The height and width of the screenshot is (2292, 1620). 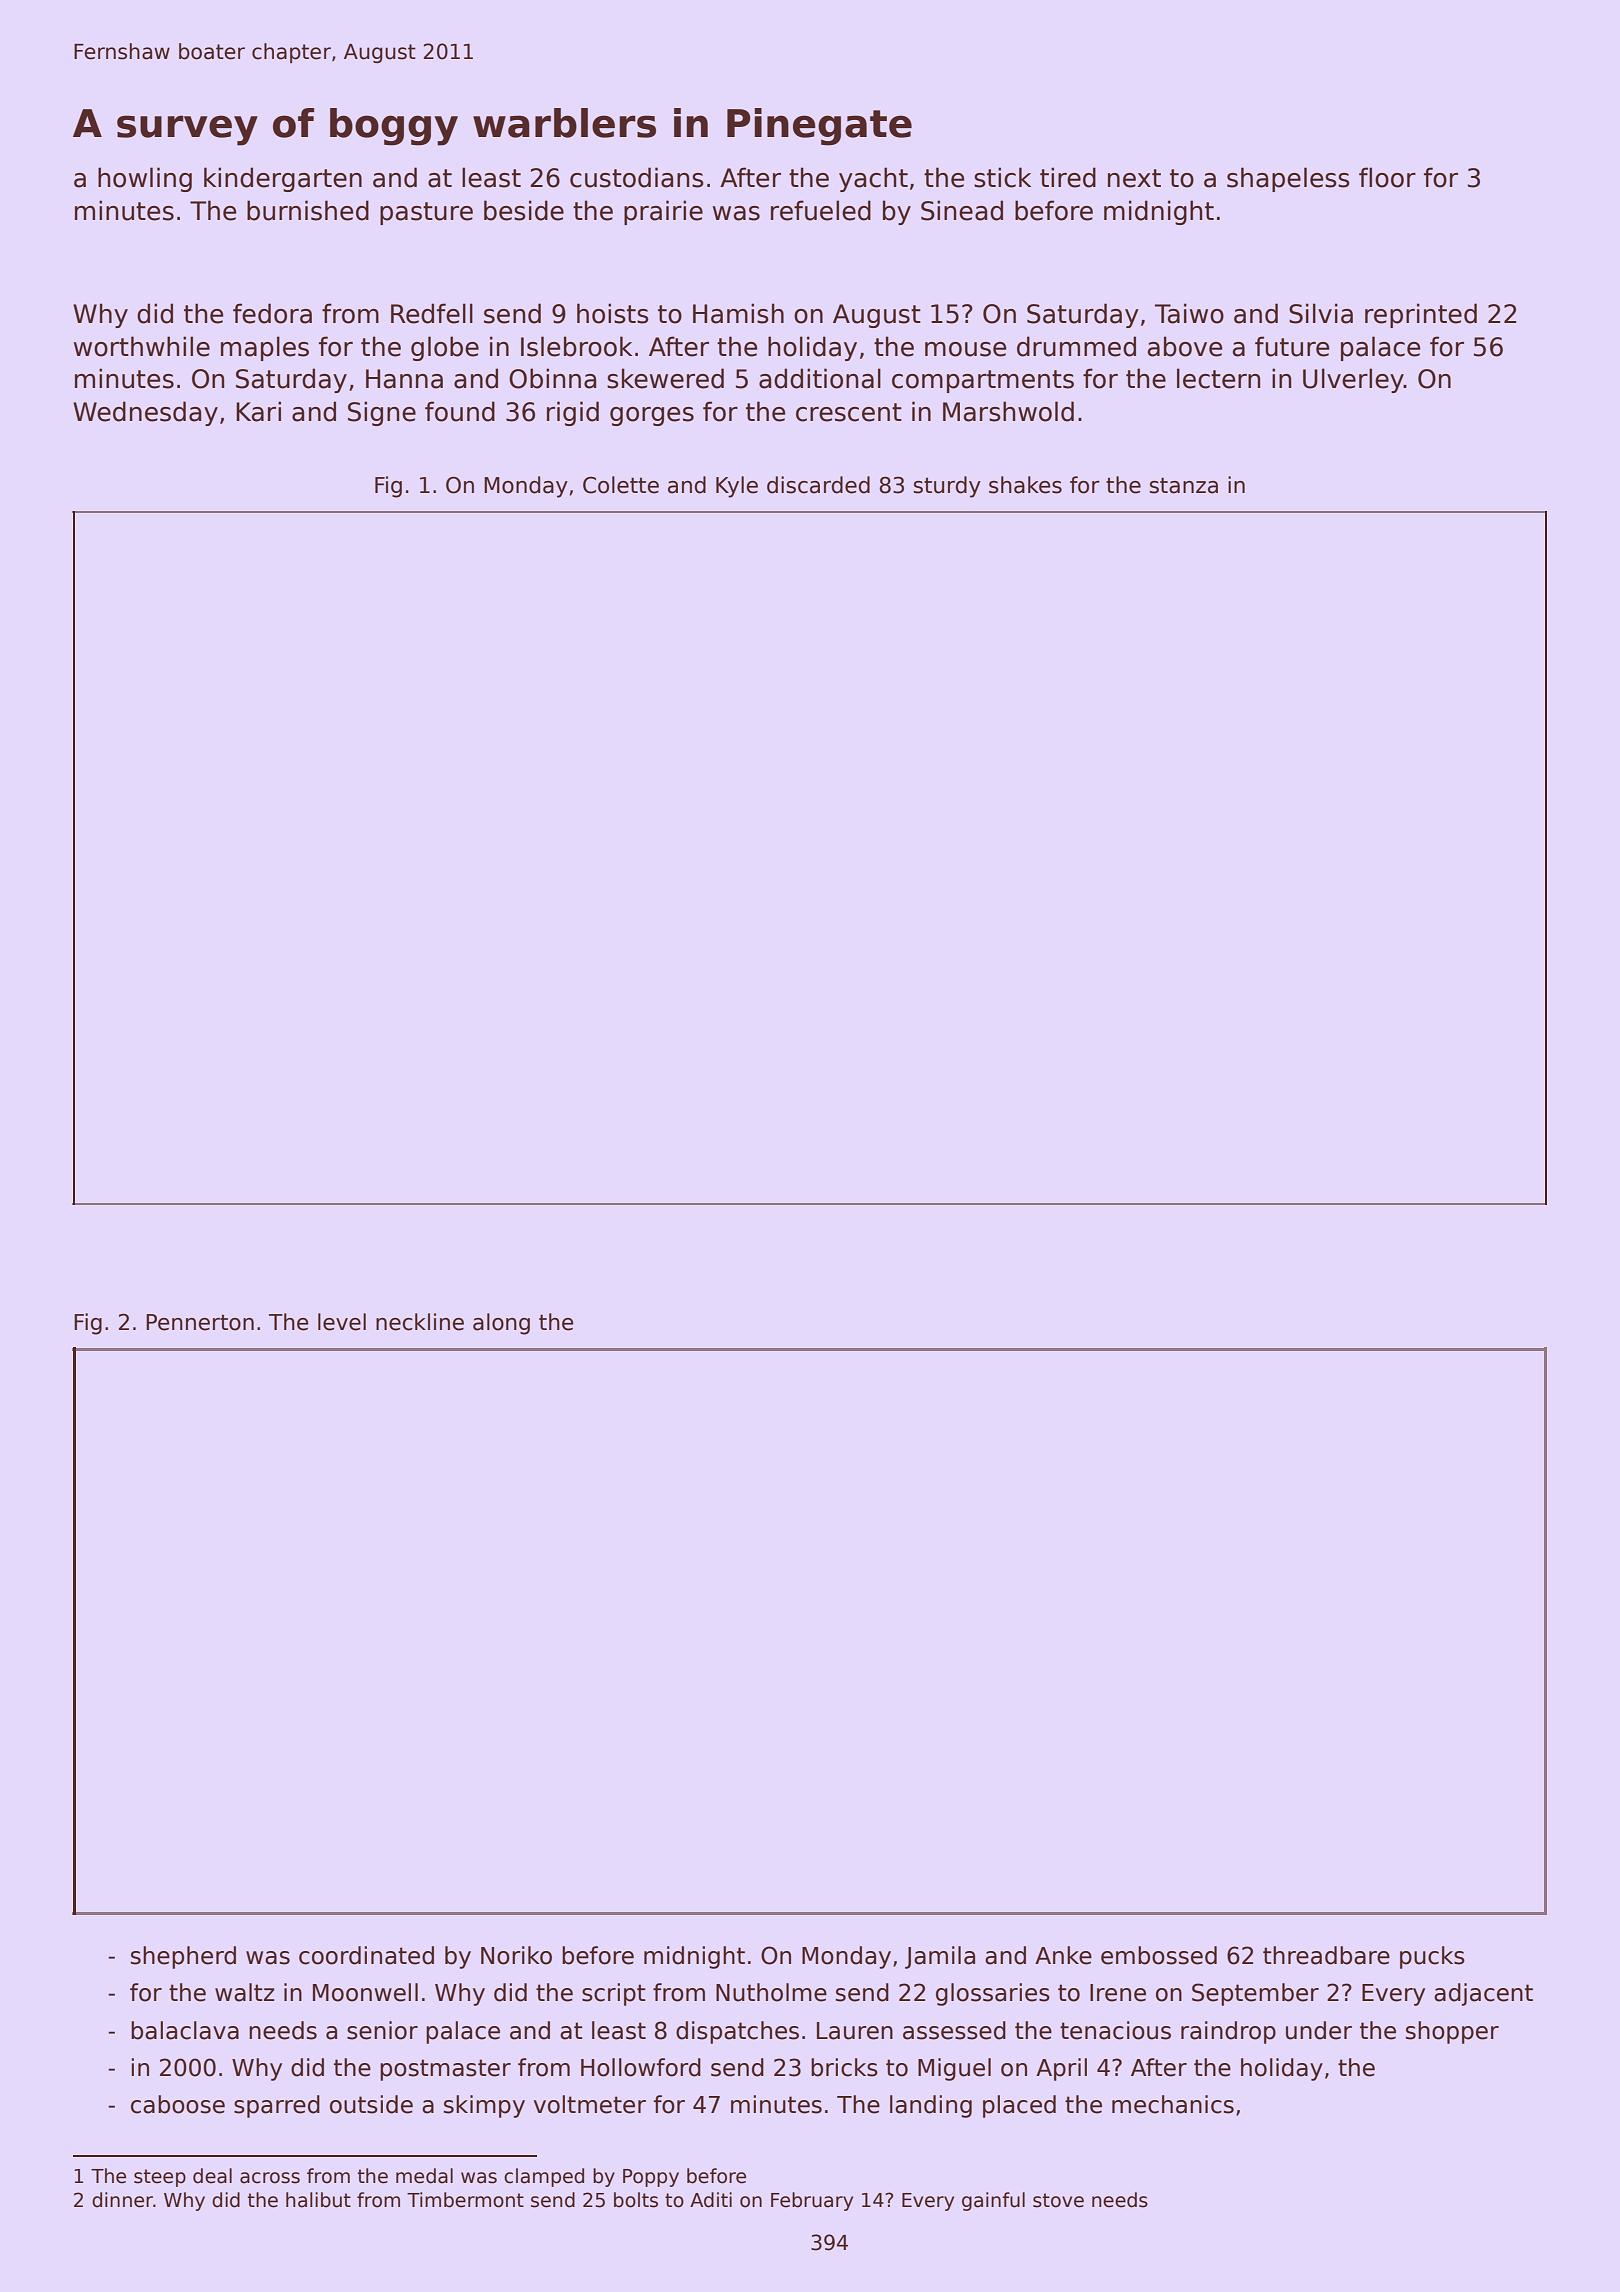 I want to click on mechanics, so click(x=1173, y=2104).
